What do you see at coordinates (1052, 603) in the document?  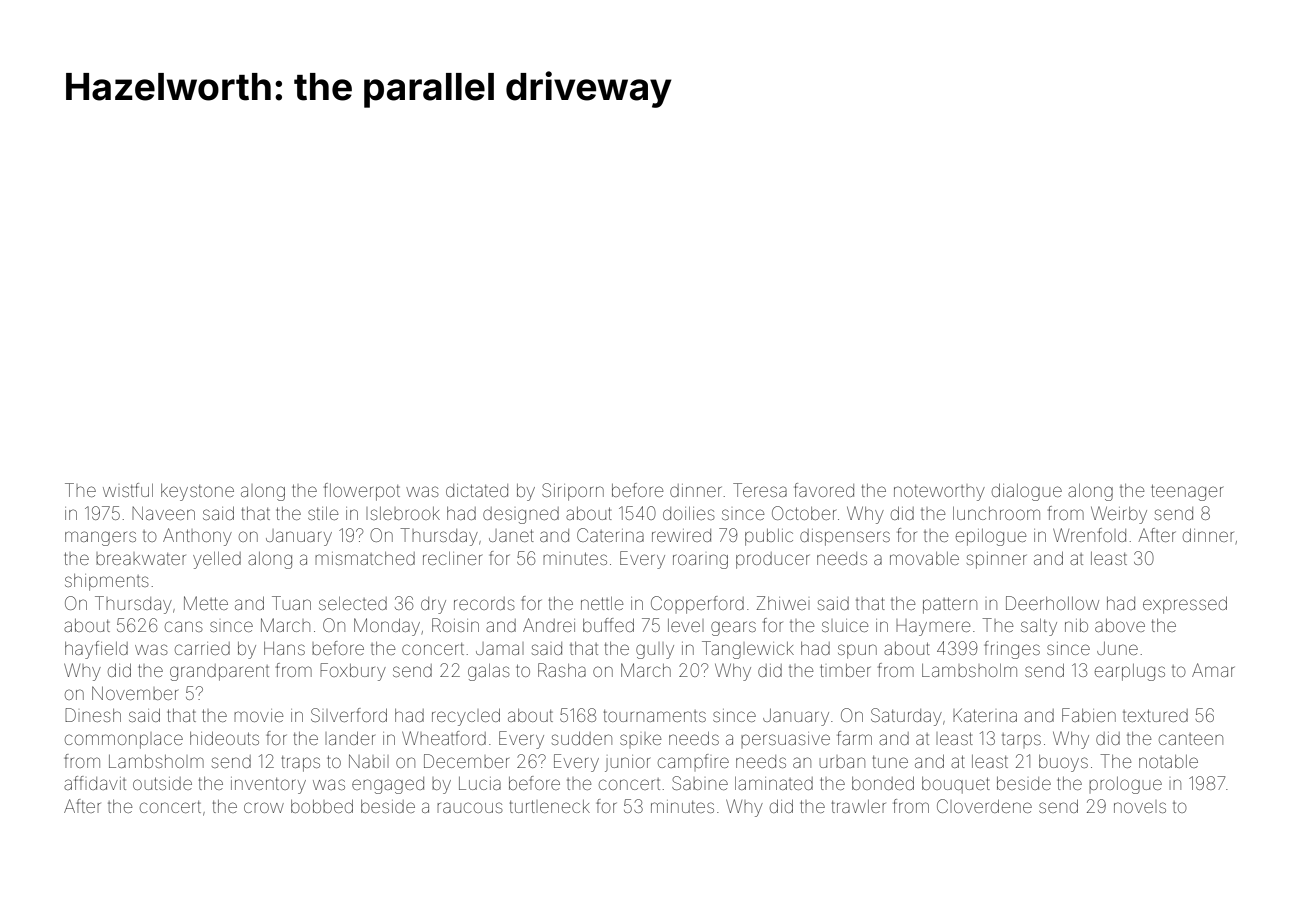 I see `Deerhollow` at bounding box center [1052, 603].
